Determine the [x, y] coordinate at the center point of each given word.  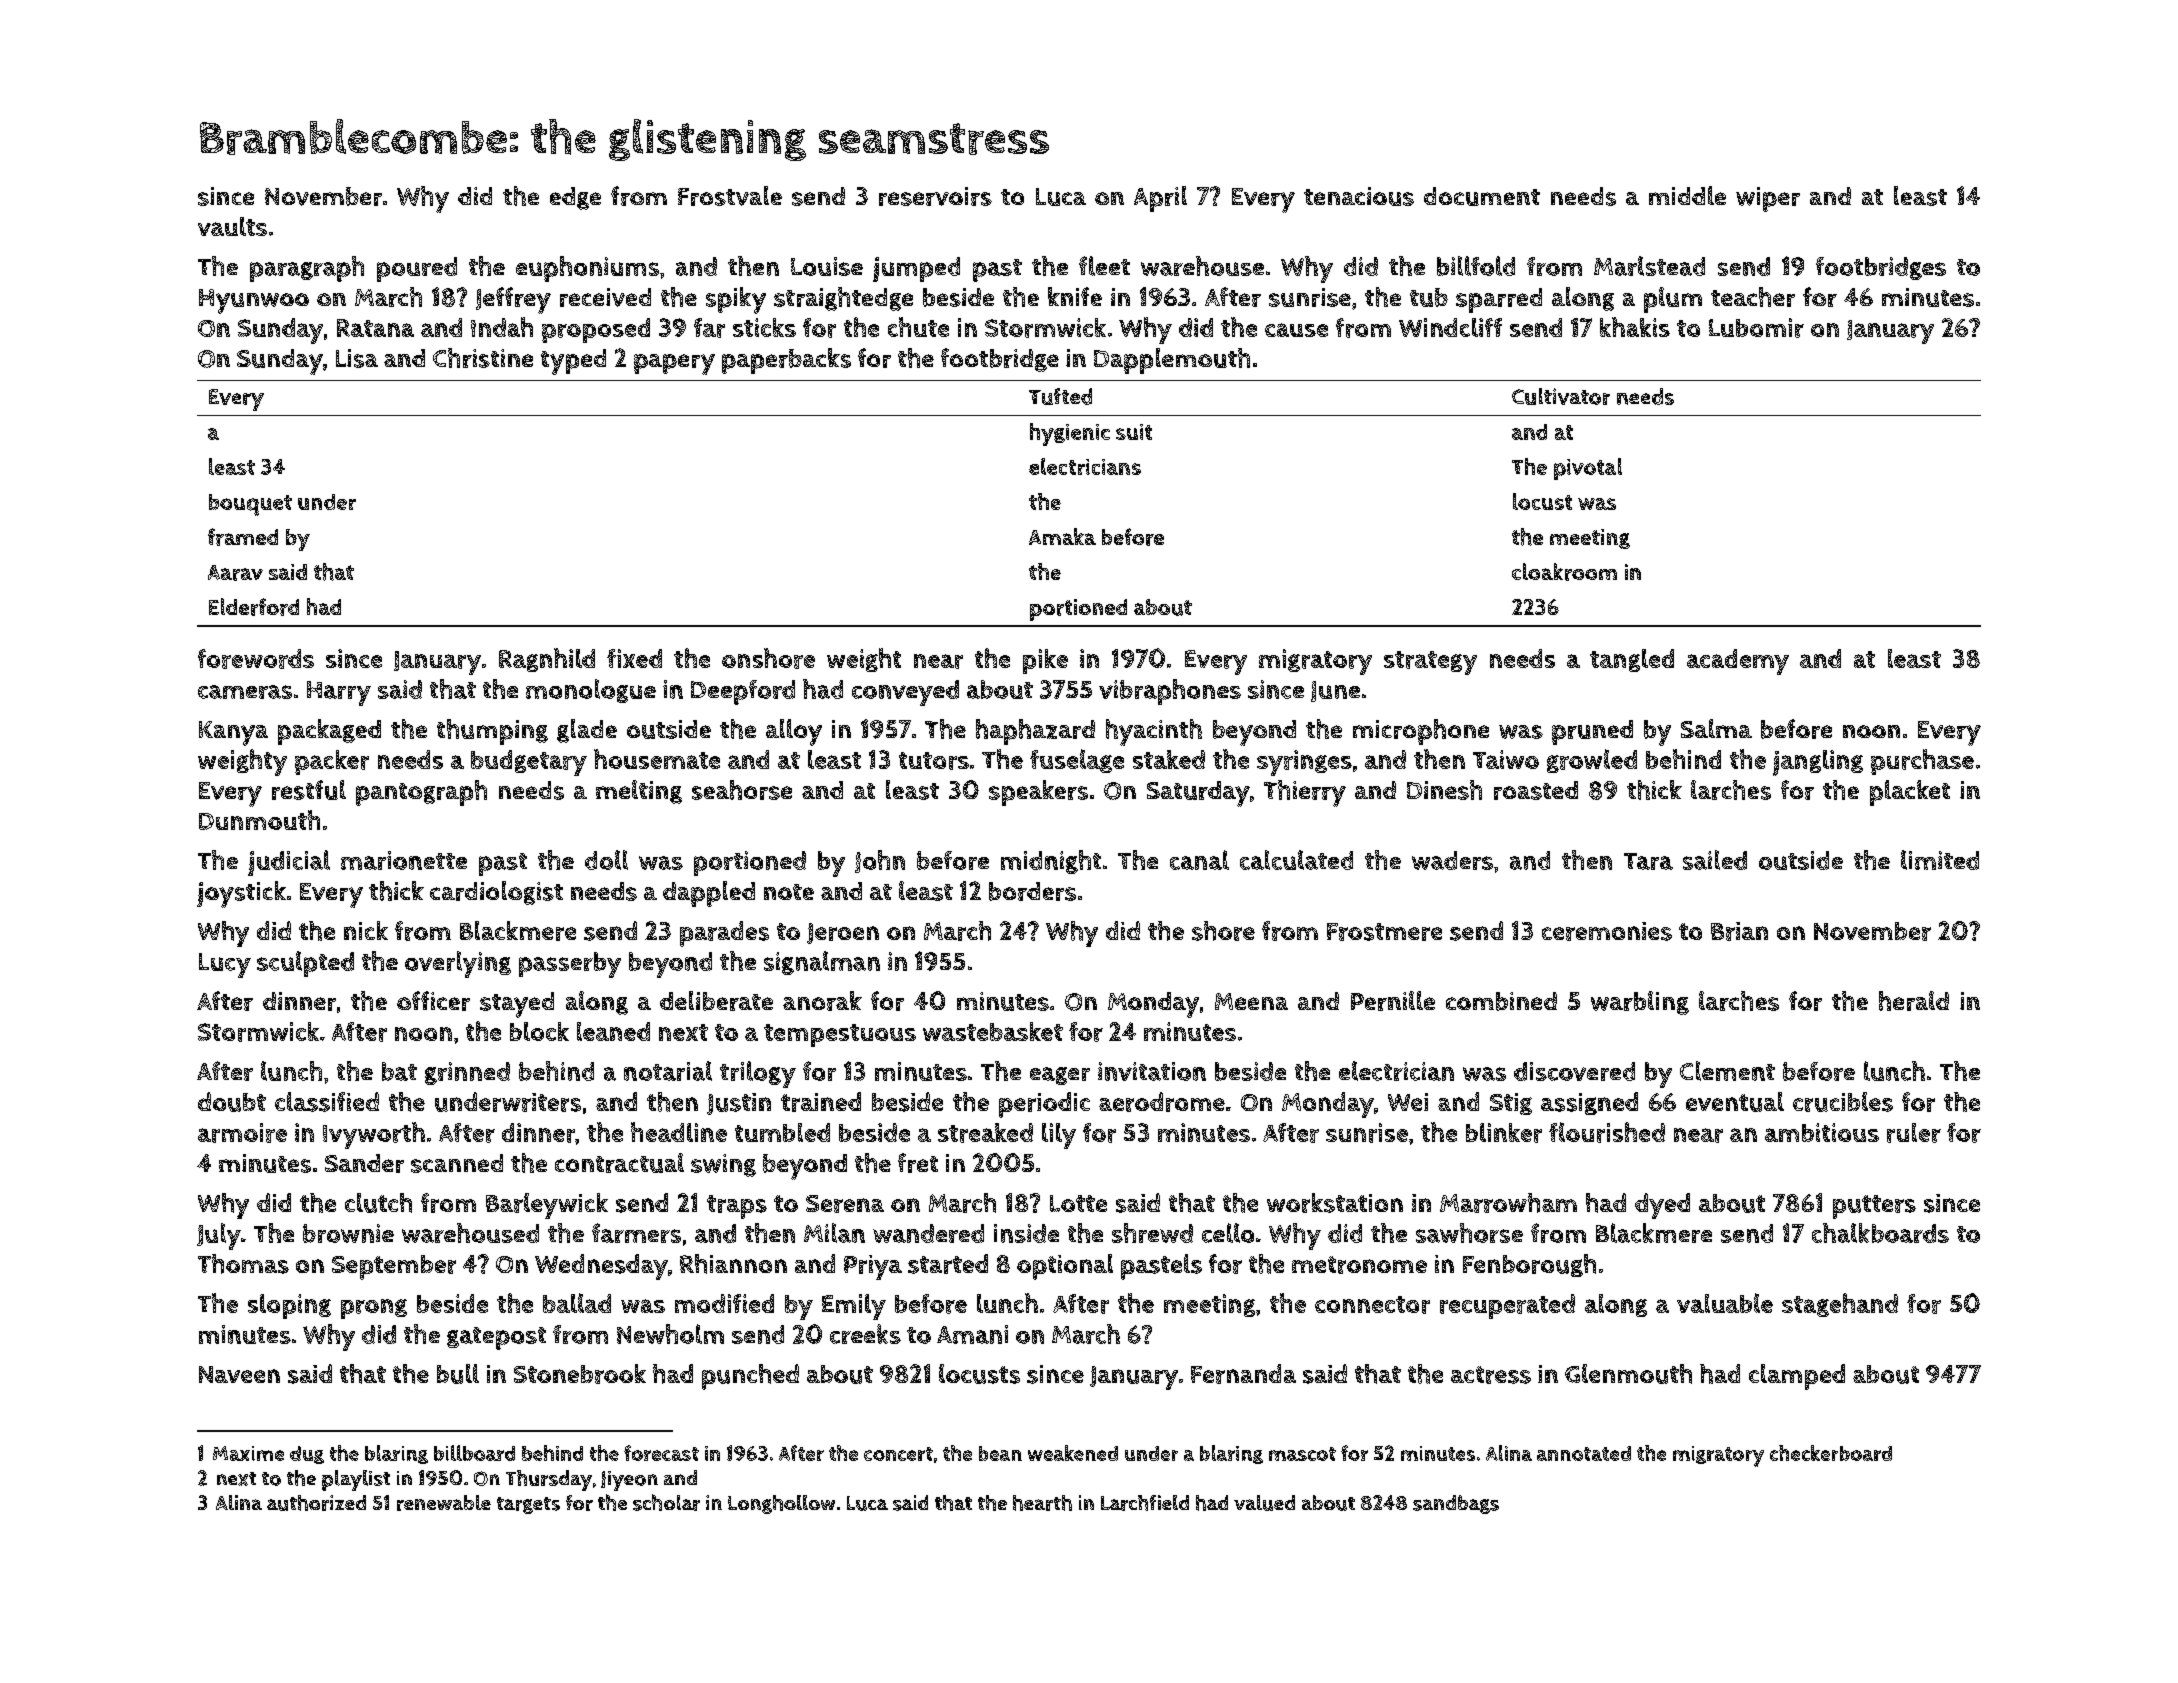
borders [1032, 891]
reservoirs [935, 196]
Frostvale [730, 196]
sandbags [1456, 1504]
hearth [1042, 1503]
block [539, 1031]
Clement [1727, 1071]
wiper [1768, 199]
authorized [316, 1503]
